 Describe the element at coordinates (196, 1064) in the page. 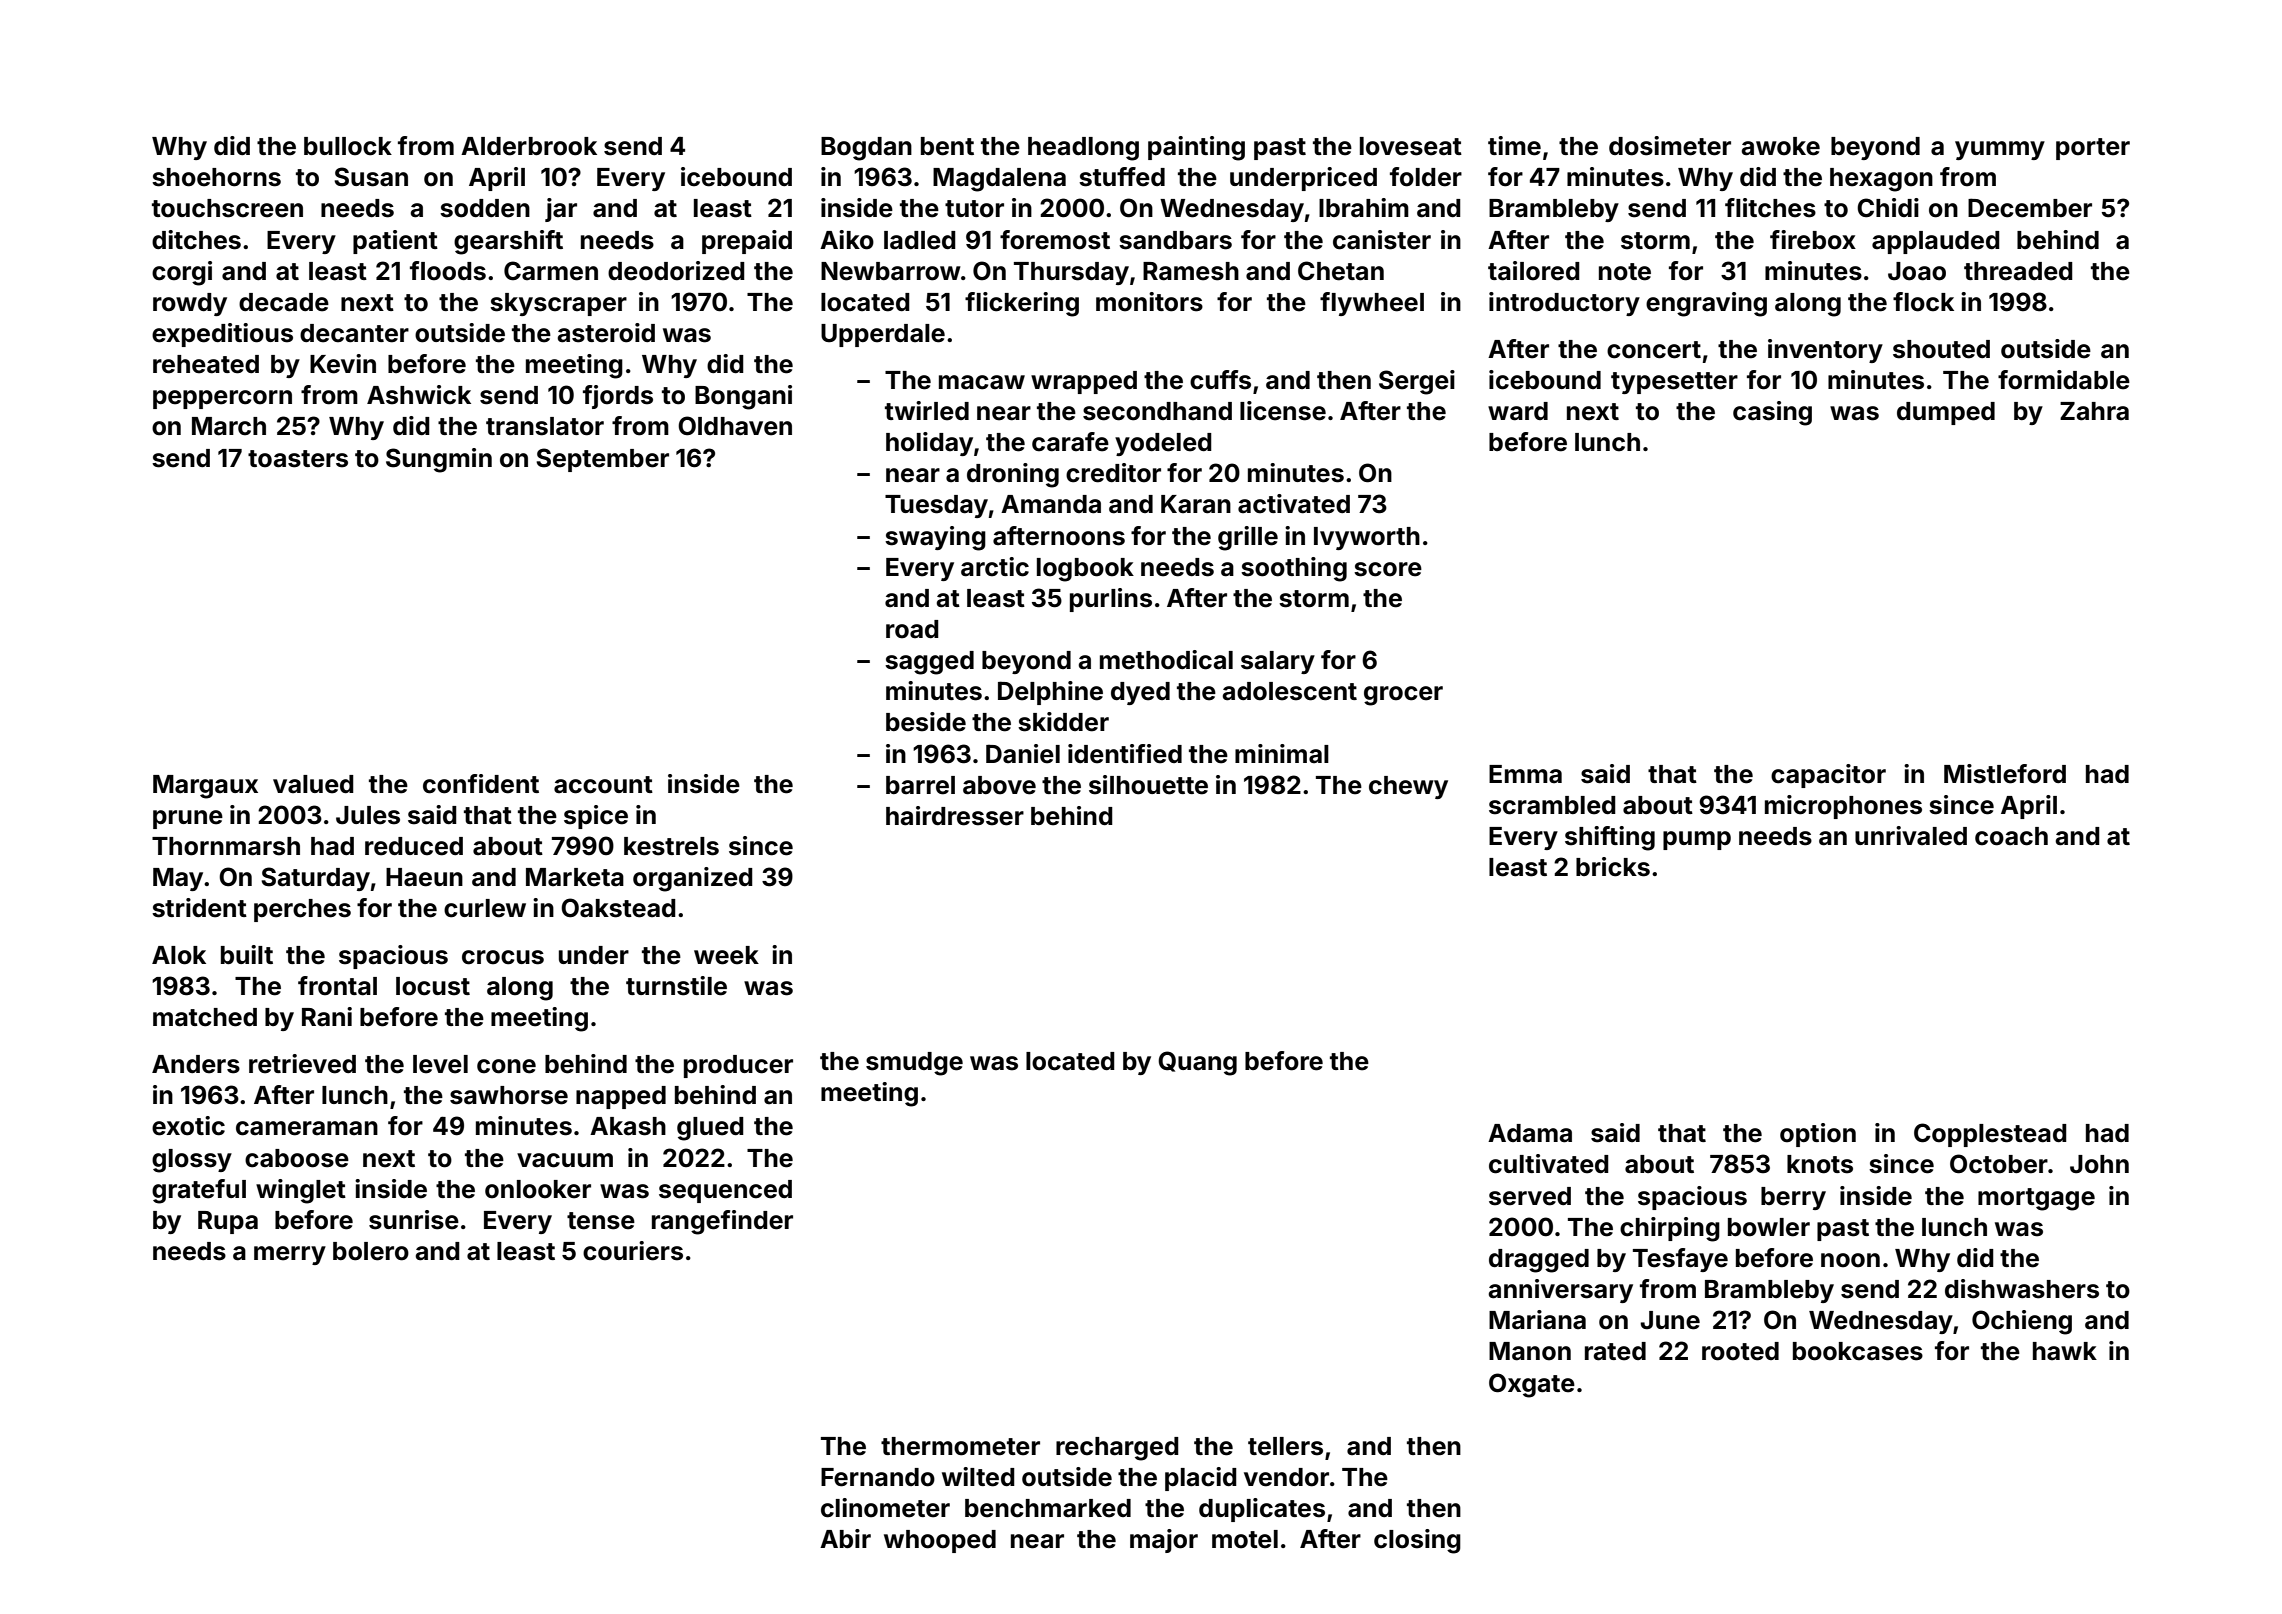

I see `Anders` at that location.
